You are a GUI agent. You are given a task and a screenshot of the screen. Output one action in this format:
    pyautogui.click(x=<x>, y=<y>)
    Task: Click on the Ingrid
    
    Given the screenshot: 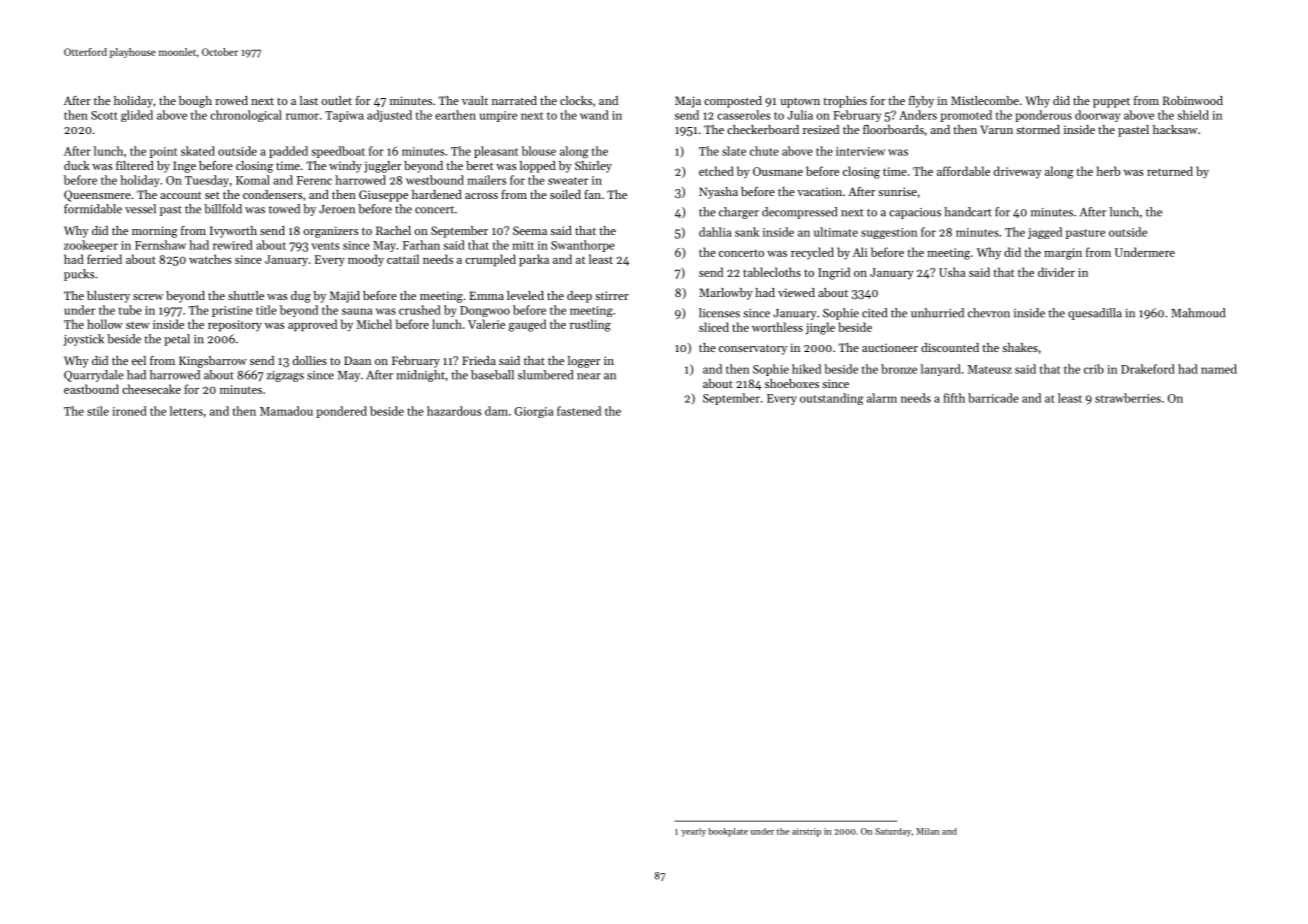 What is the action you would take?
    pyautogui.click(x=834, y=273)
